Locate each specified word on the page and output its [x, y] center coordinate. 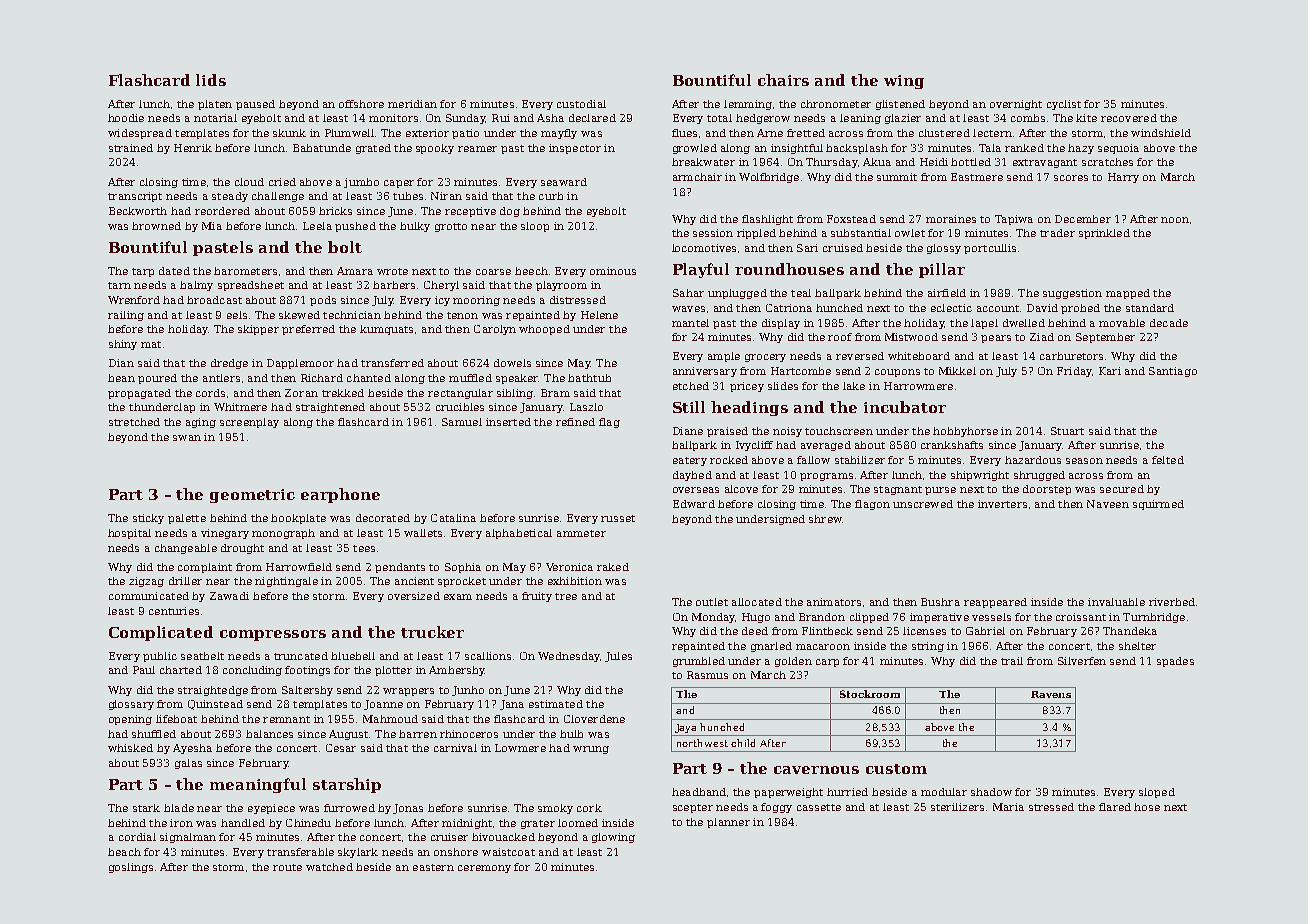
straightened [330, 408]
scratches [1107, 162]
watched [329, 867]
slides [783, 386]
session [713, 233]
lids [211, 80]
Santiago [1173, 372]
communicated [149, 596]
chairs [783, 80]
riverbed [1172, 602]
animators [834, 602]
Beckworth [138, 211]
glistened [900, 105]
